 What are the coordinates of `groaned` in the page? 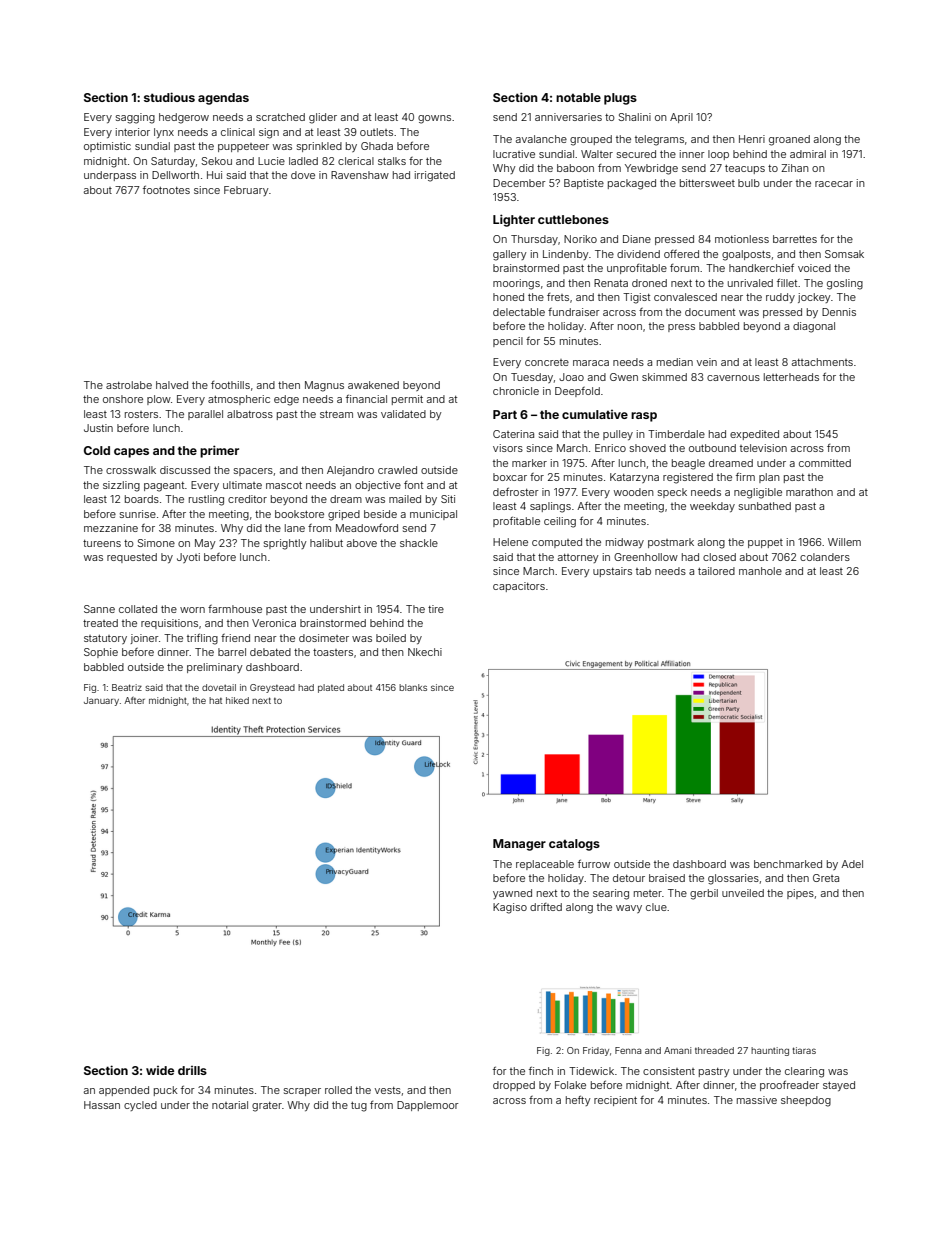 It's located at (789, 140).
